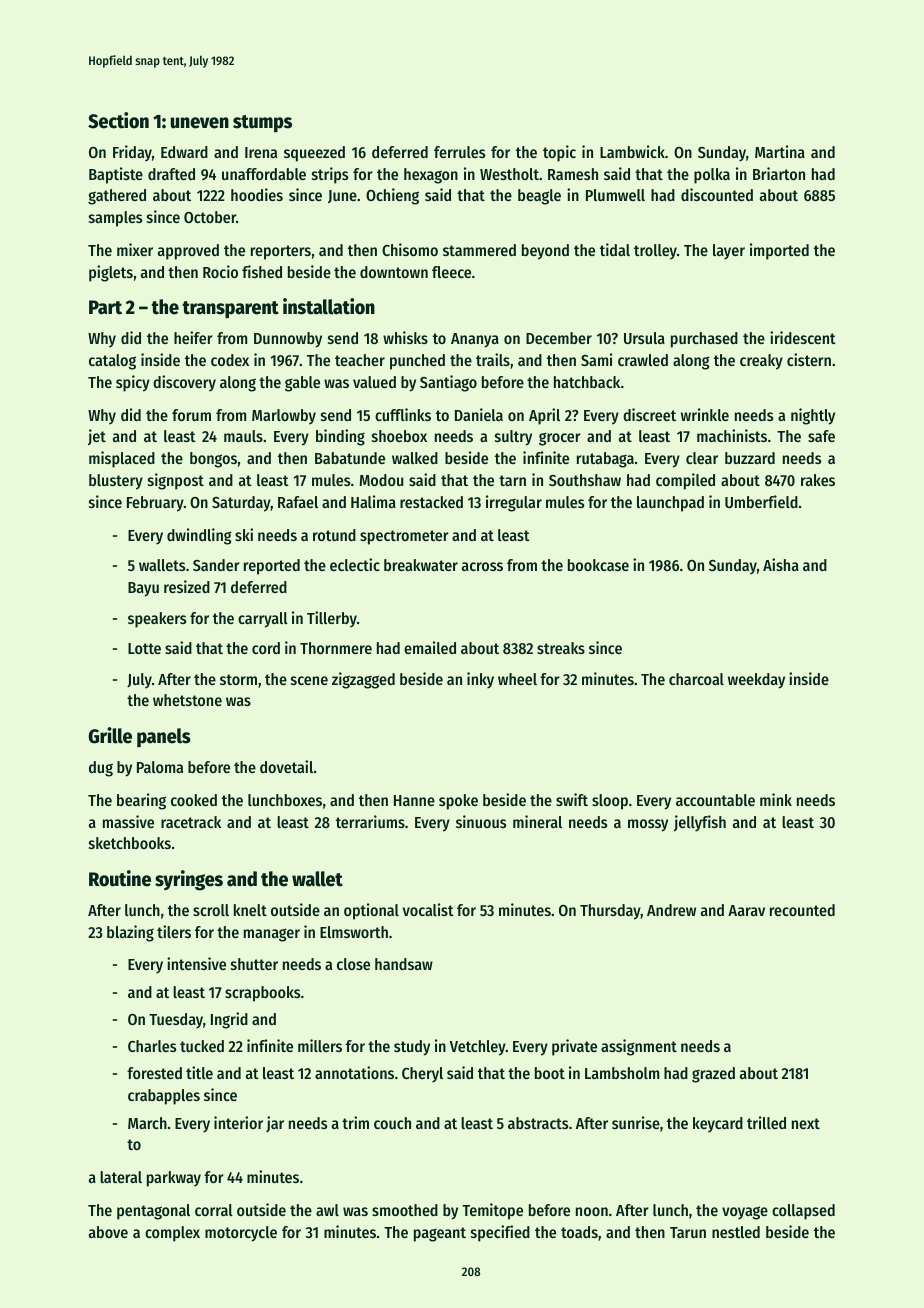 The image size is (924, 1308). Describe the element at coordinates (230, 310) in the screenshot. I see `transparent` at that location.
